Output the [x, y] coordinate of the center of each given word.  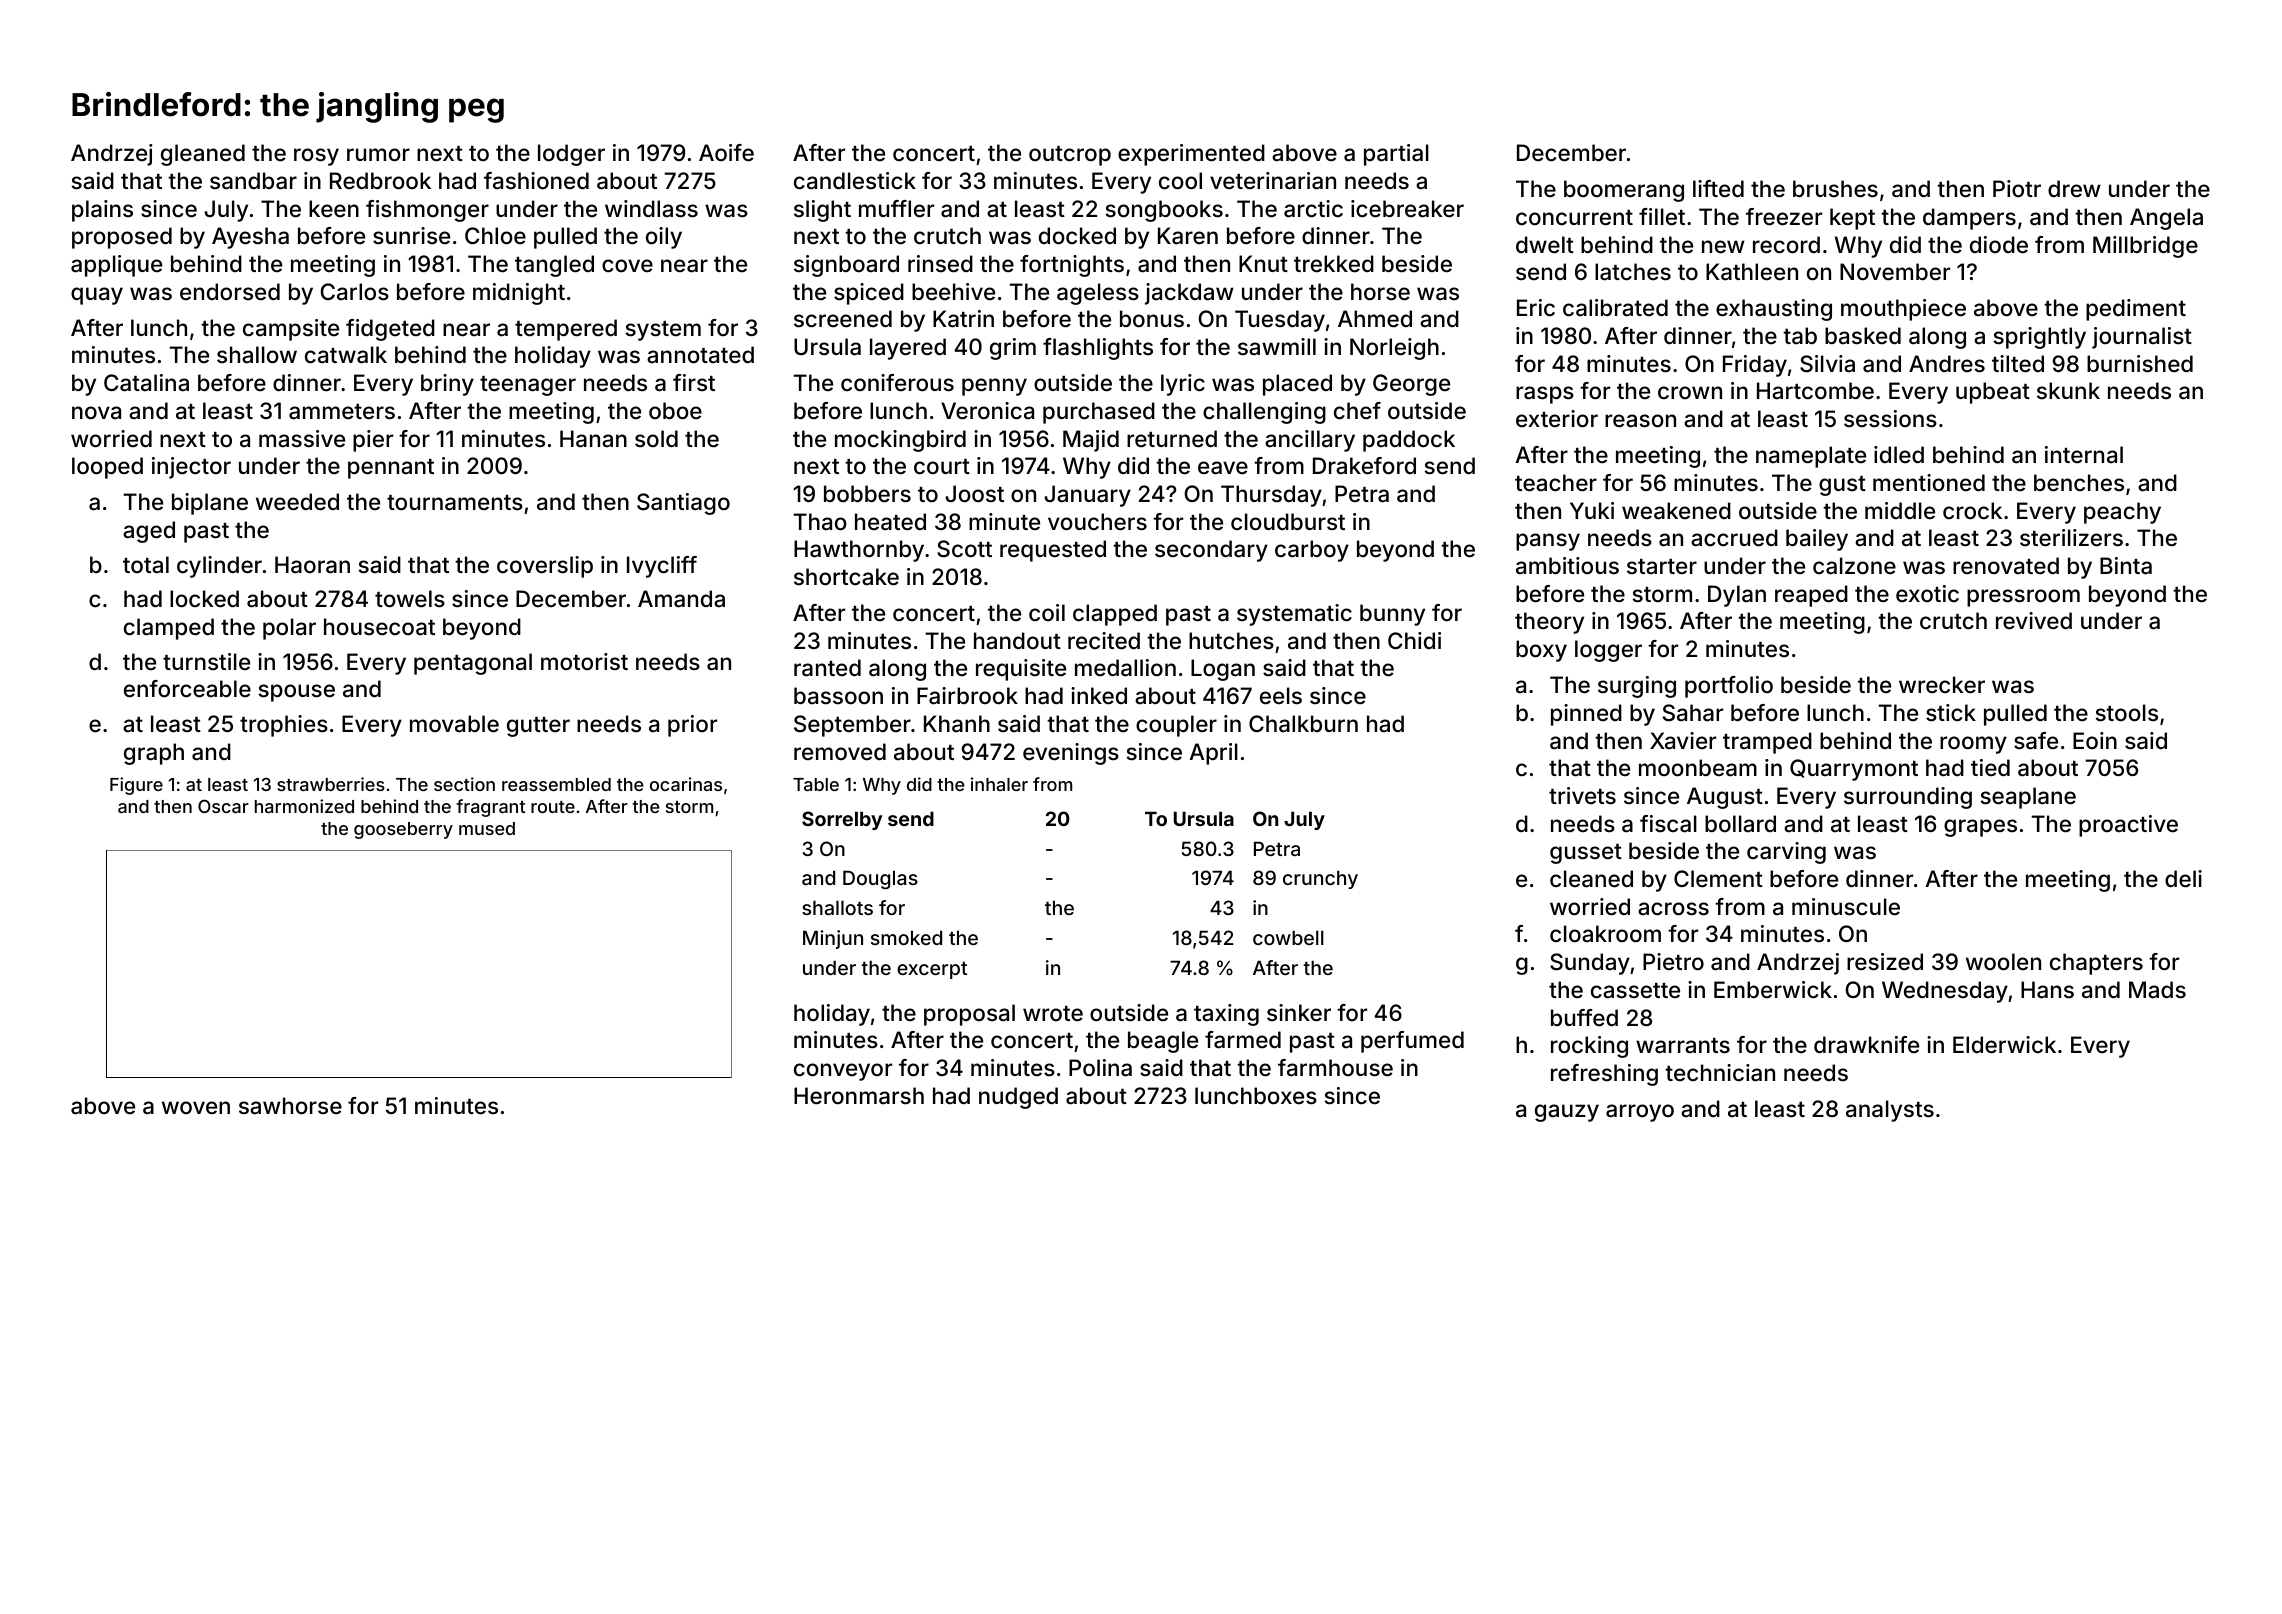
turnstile [206, 661]
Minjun [833, 939]
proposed [122, 238]
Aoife [726, 153]
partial [1396, 155]
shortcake [846, 577]
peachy [2122, 513]
